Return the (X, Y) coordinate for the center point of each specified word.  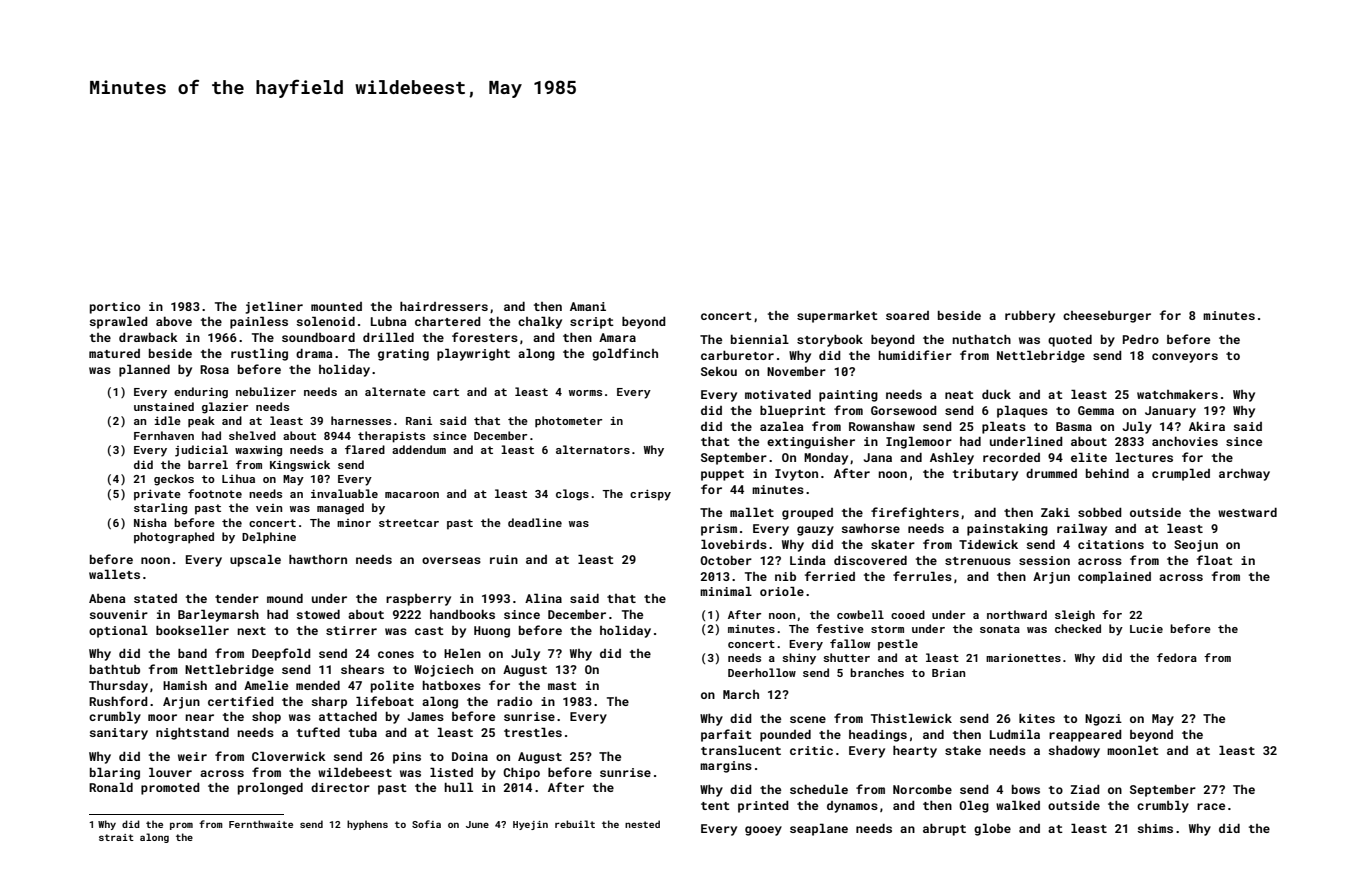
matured (114, 353)
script (592, 323)
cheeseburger (1107, 317)
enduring (201, 393)
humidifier (915, 355)
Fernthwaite (261, 824)
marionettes (1023, 657)
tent (715, 806)
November (796, 371)
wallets (114, 574)
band (192, 653)
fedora (1177, 657)
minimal (726, 591)
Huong (492, 632)
